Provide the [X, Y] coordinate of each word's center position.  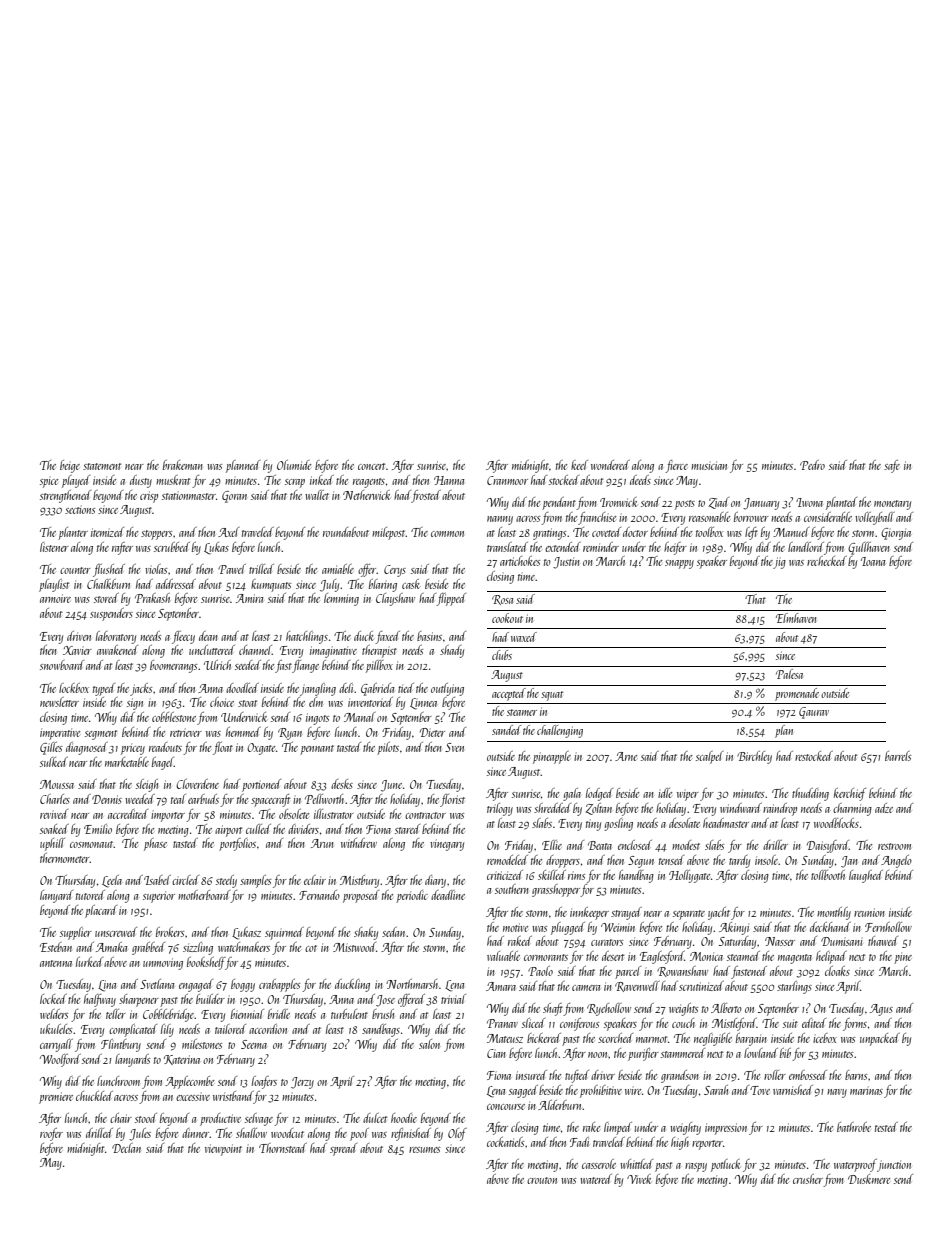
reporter [707, 1145]
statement [102, 466]
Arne [626, 756]
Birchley [754, 757]
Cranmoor [507, 480]
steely [226, 881]
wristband [233, 1096]
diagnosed [87, 748]
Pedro [812, 465]
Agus [881, 1010]
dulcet [375, 1118]
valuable [503, 956]
